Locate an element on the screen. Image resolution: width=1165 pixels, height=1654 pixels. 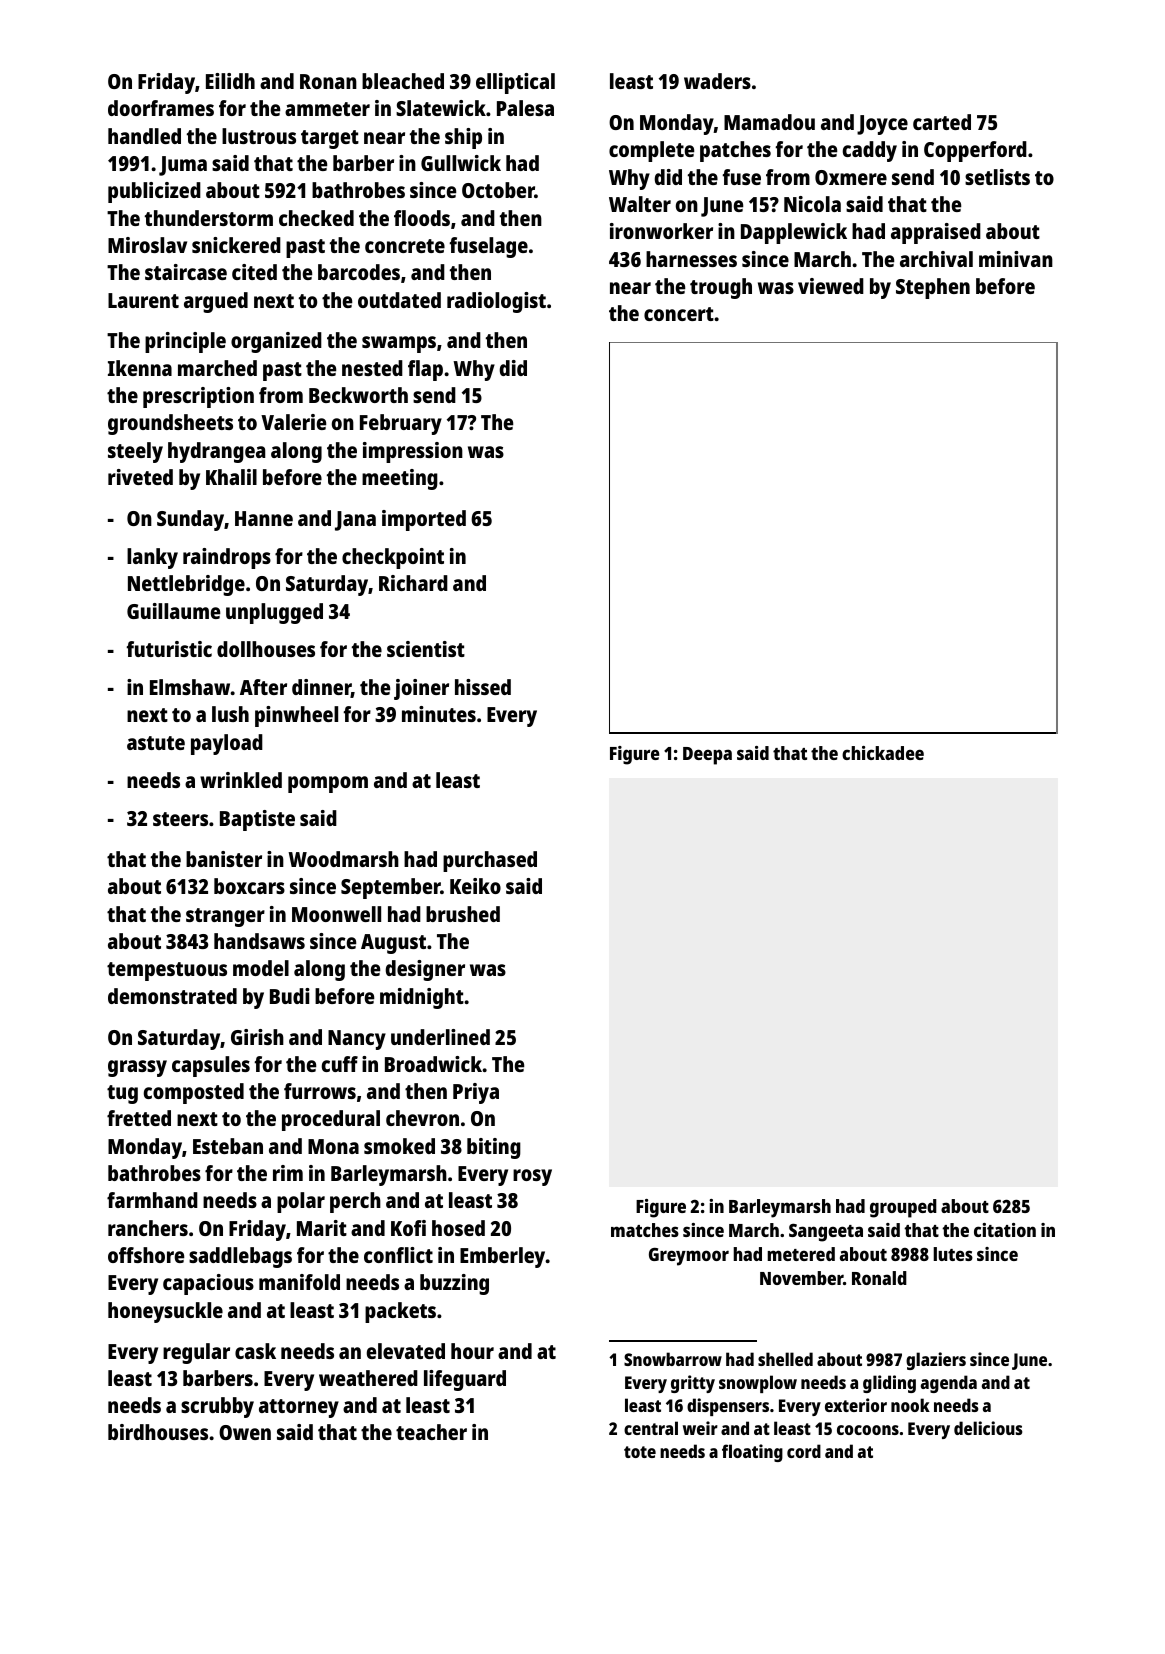
attorney is located at coordinates (299, 1408).
